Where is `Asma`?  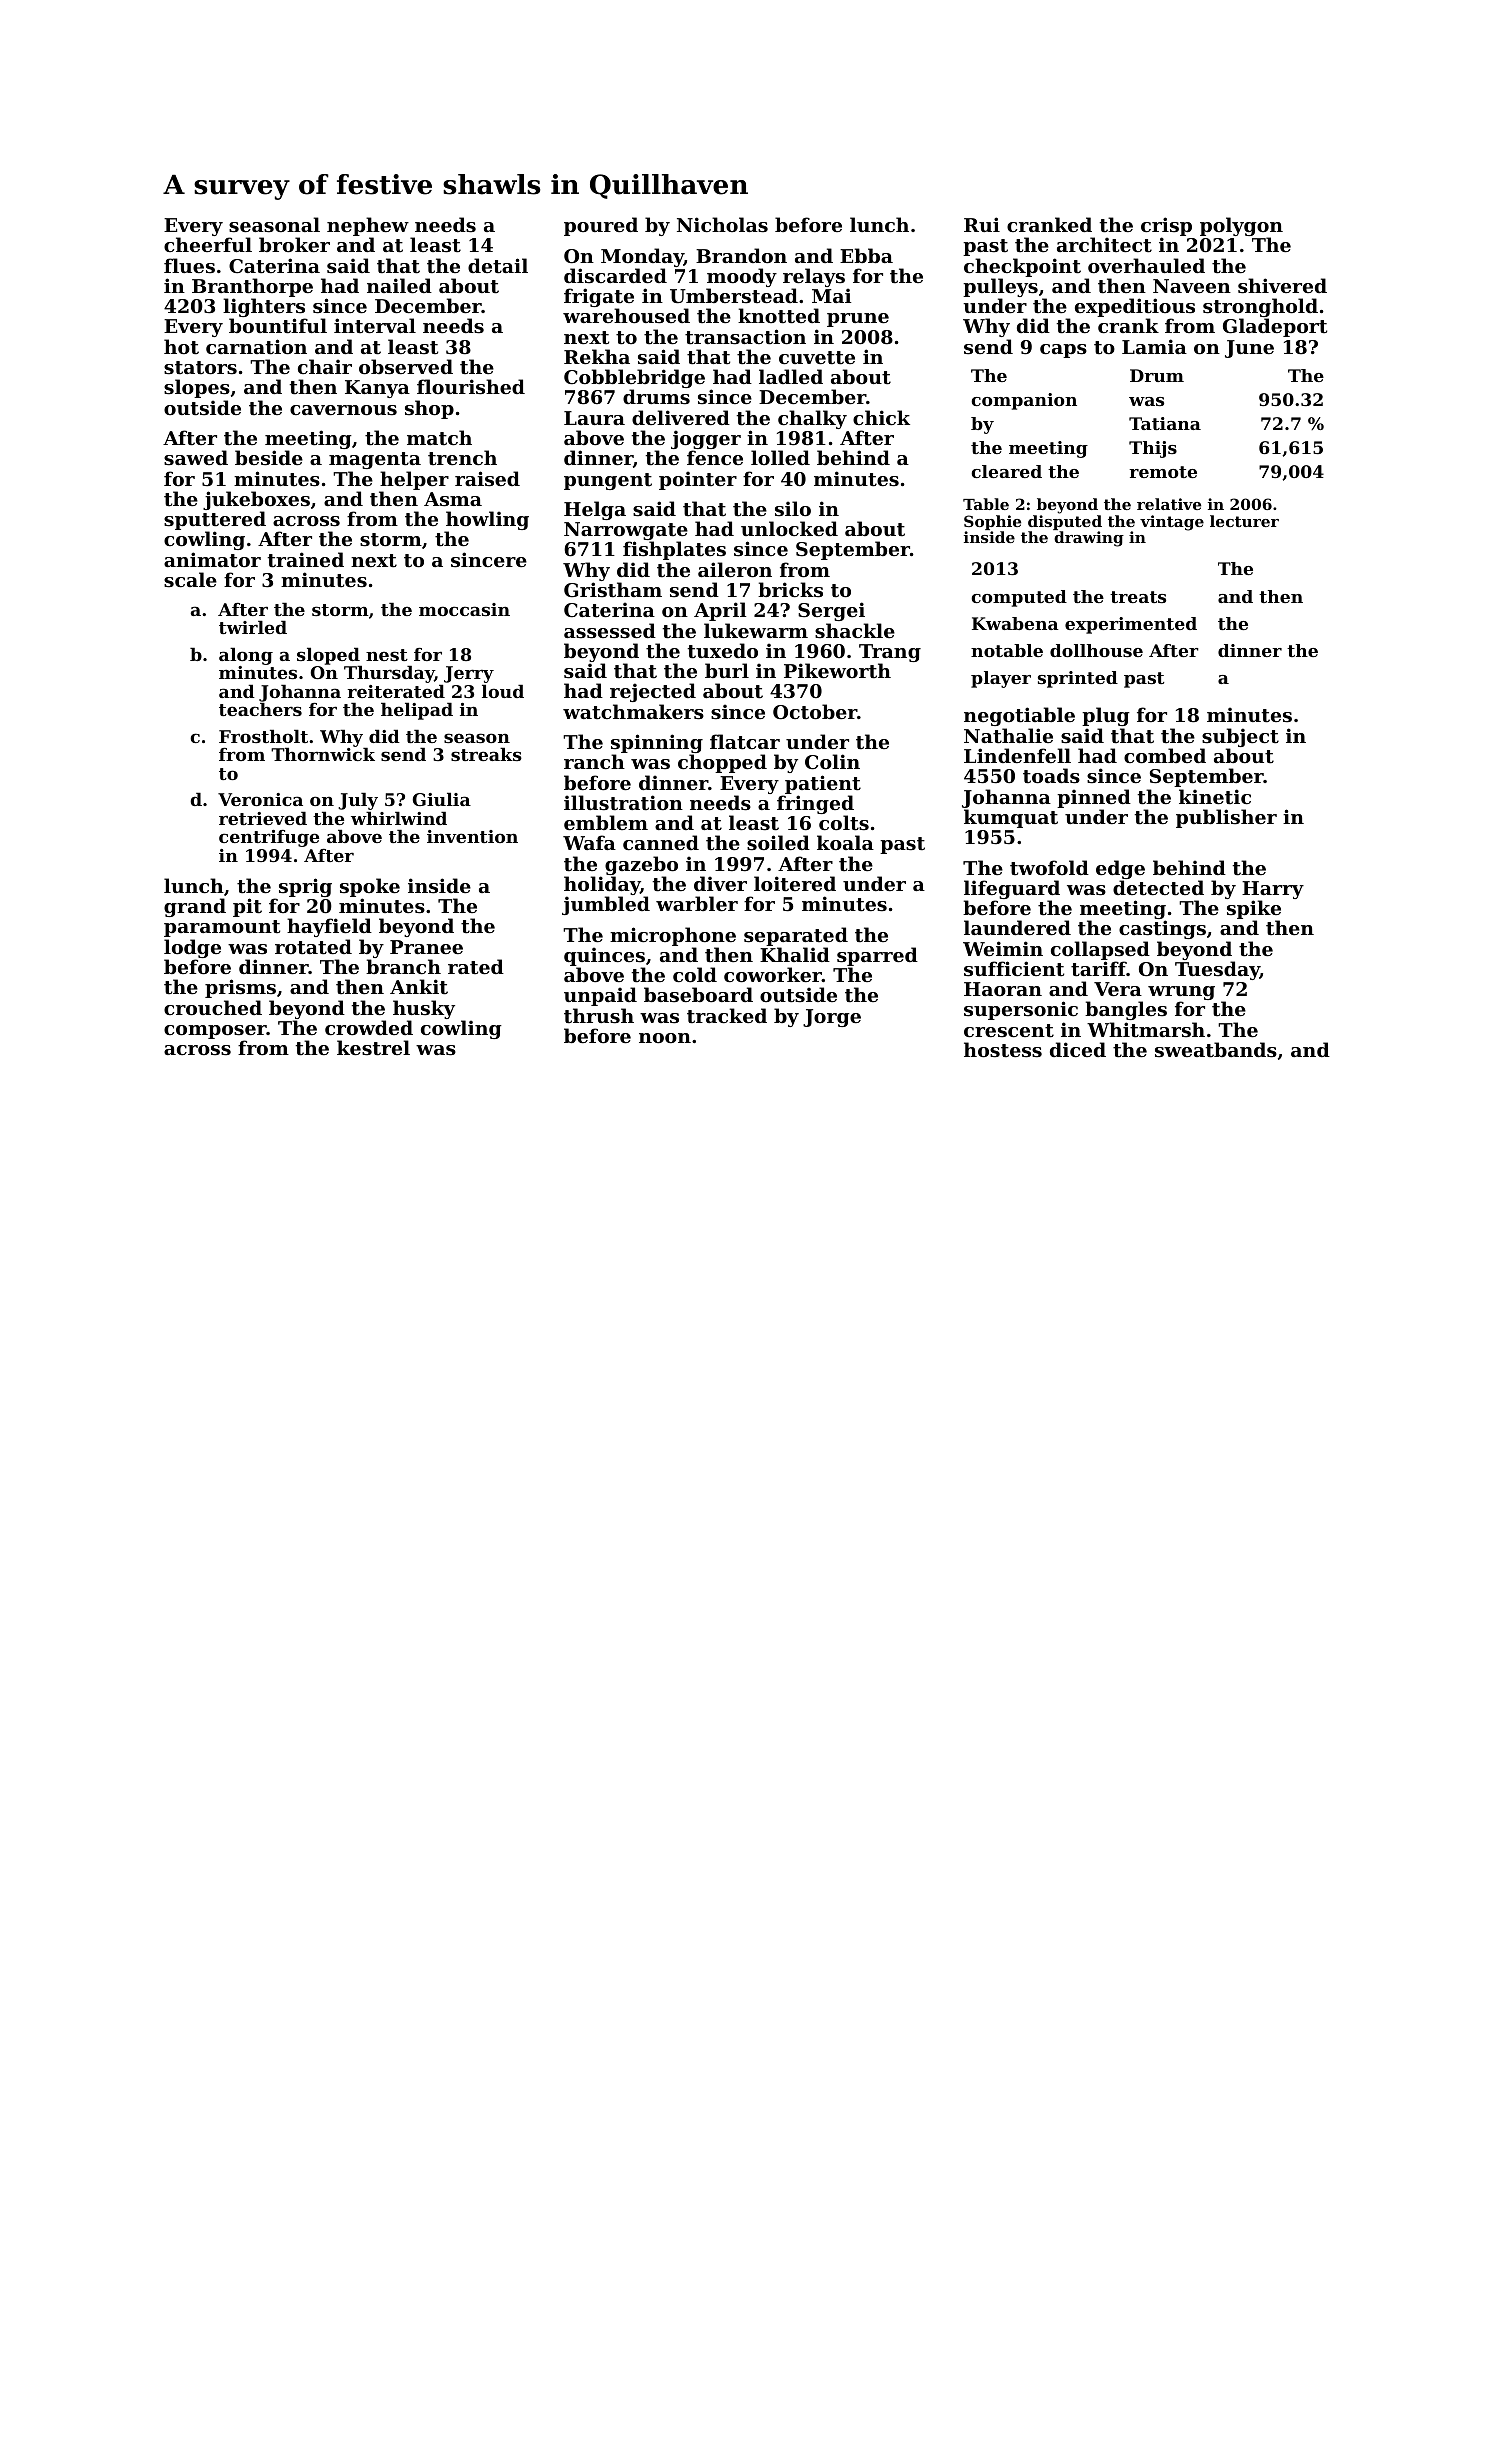
Asma is located at coordinates (453, 499).
